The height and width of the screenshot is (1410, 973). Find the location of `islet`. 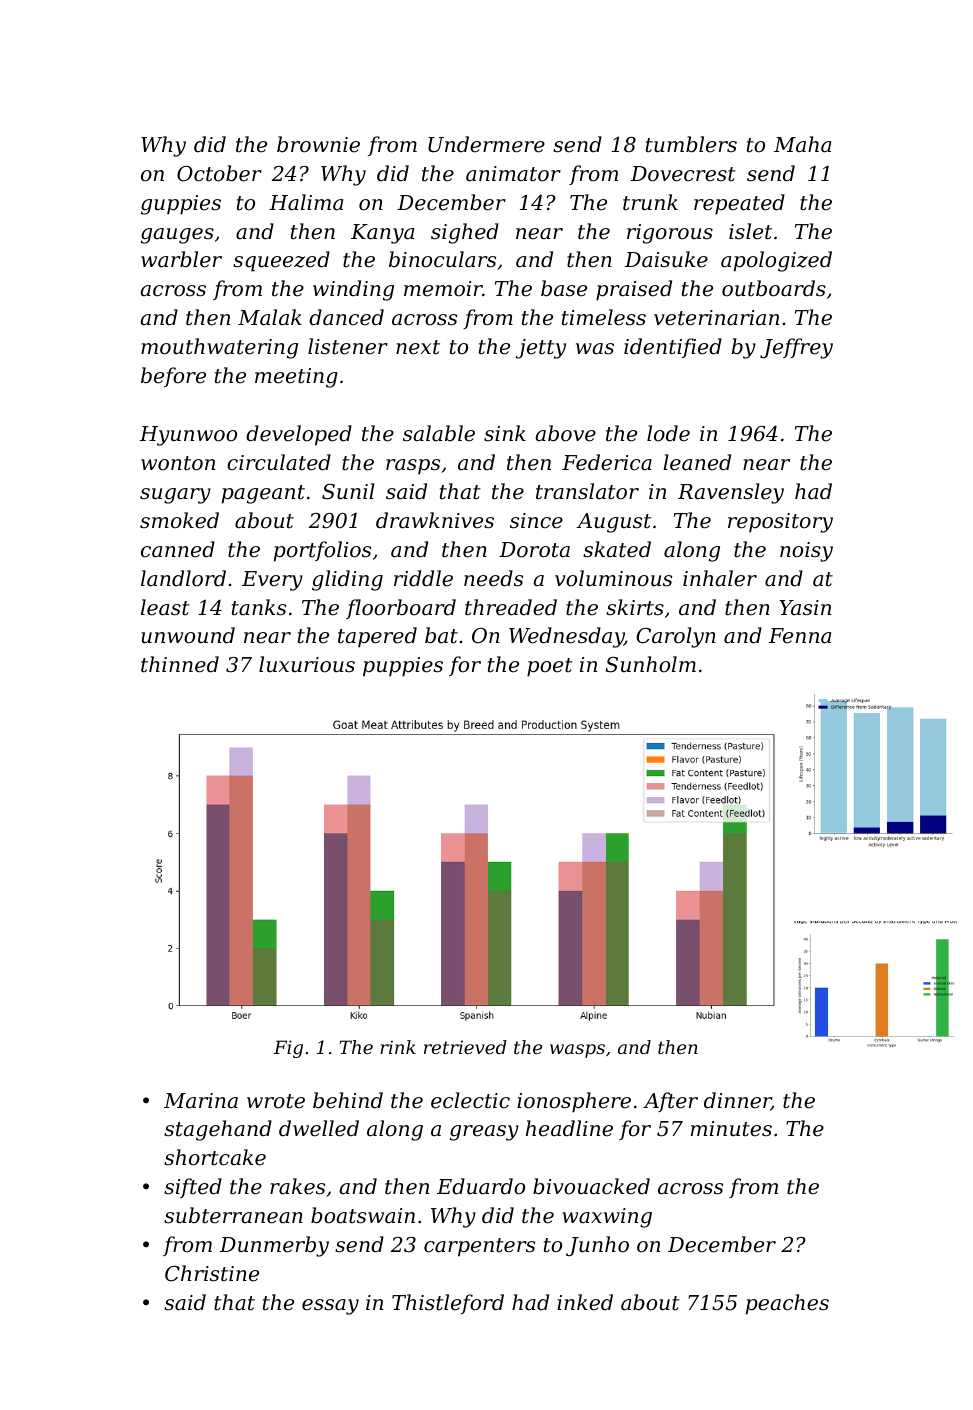

islet is located at coordinates (750, 231).
